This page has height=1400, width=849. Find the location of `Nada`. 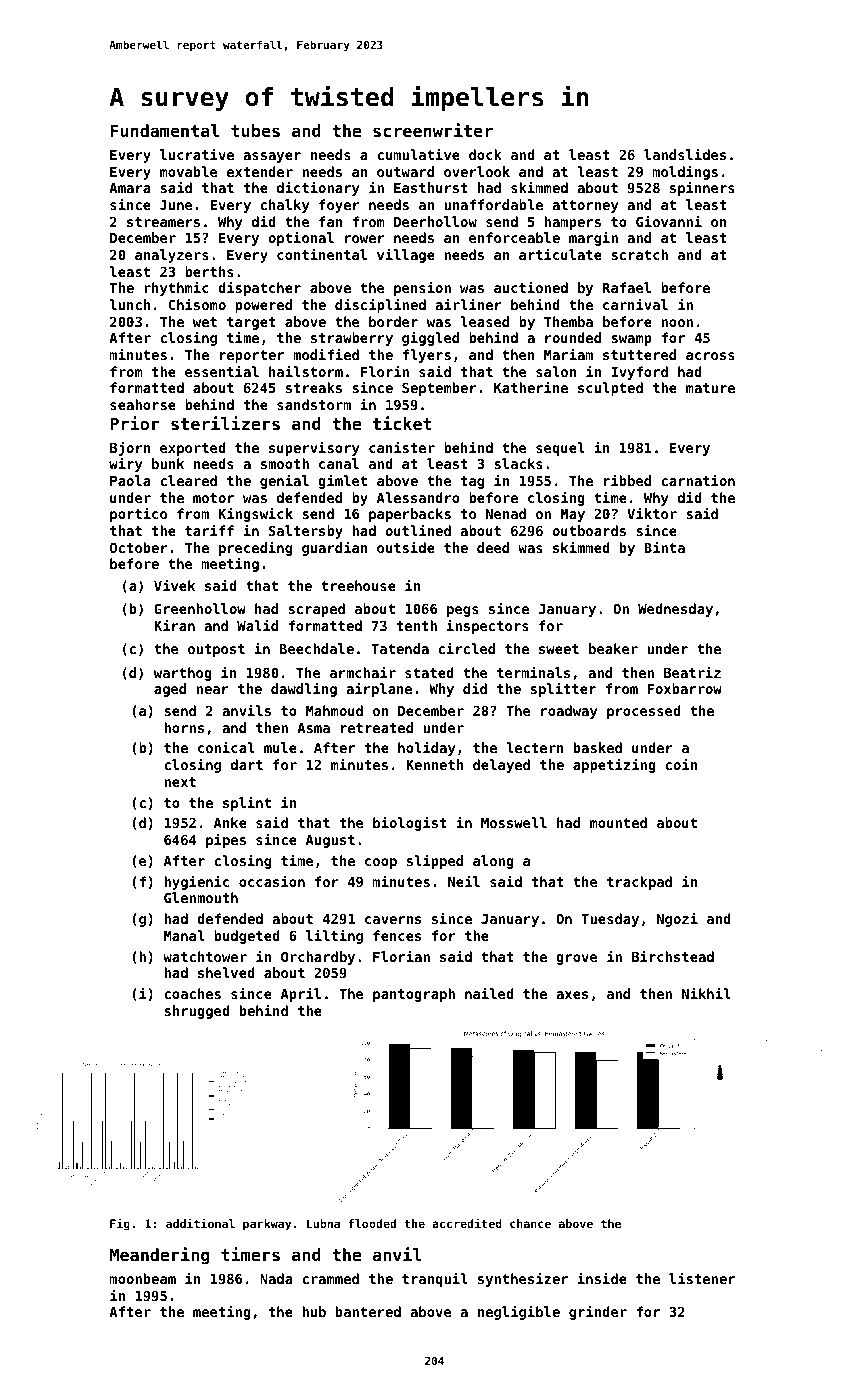

Nada is located at coordinates (276, 1278).
